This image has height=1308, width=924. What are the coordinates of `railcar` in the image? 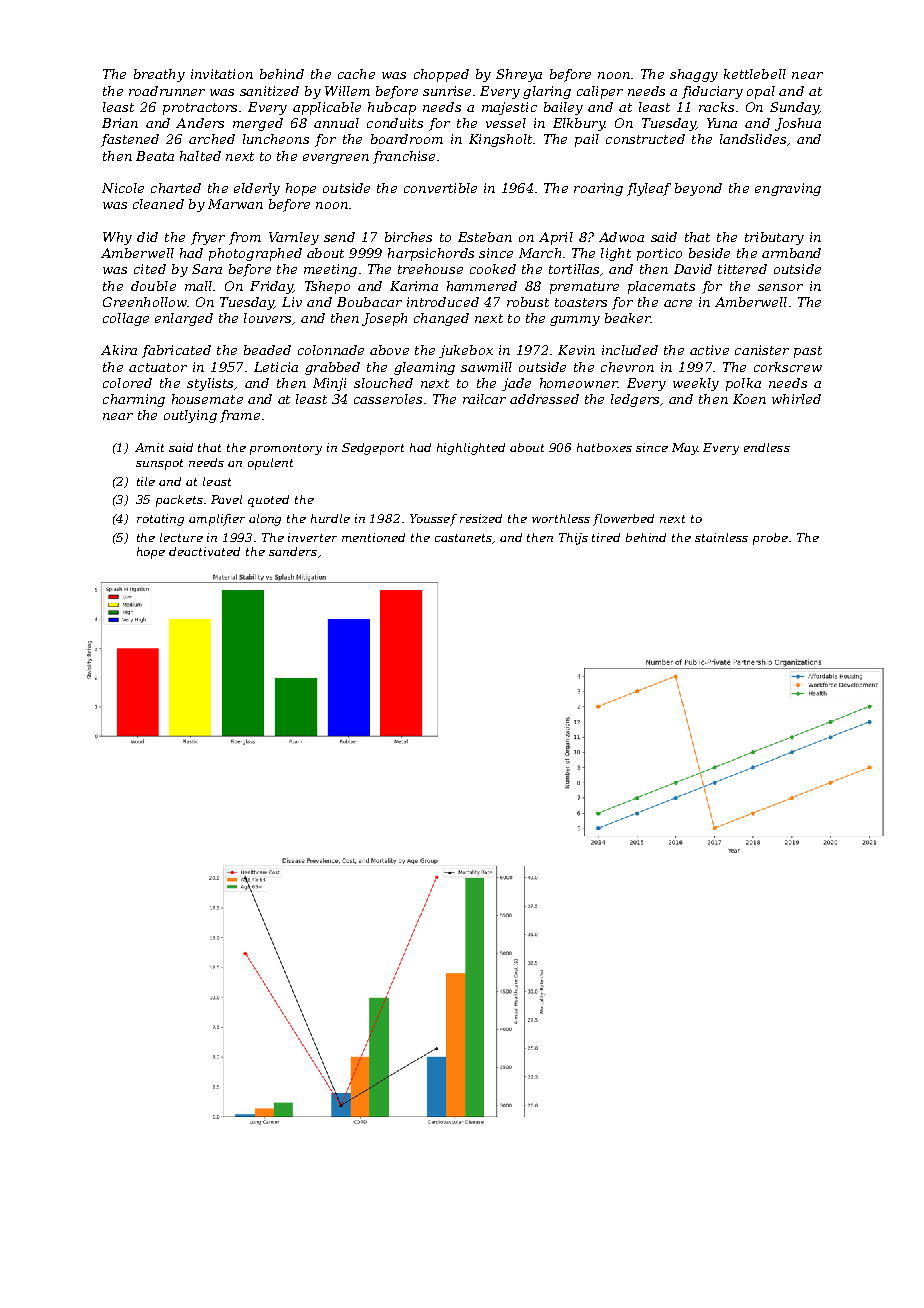 It's located at (484, 399).
